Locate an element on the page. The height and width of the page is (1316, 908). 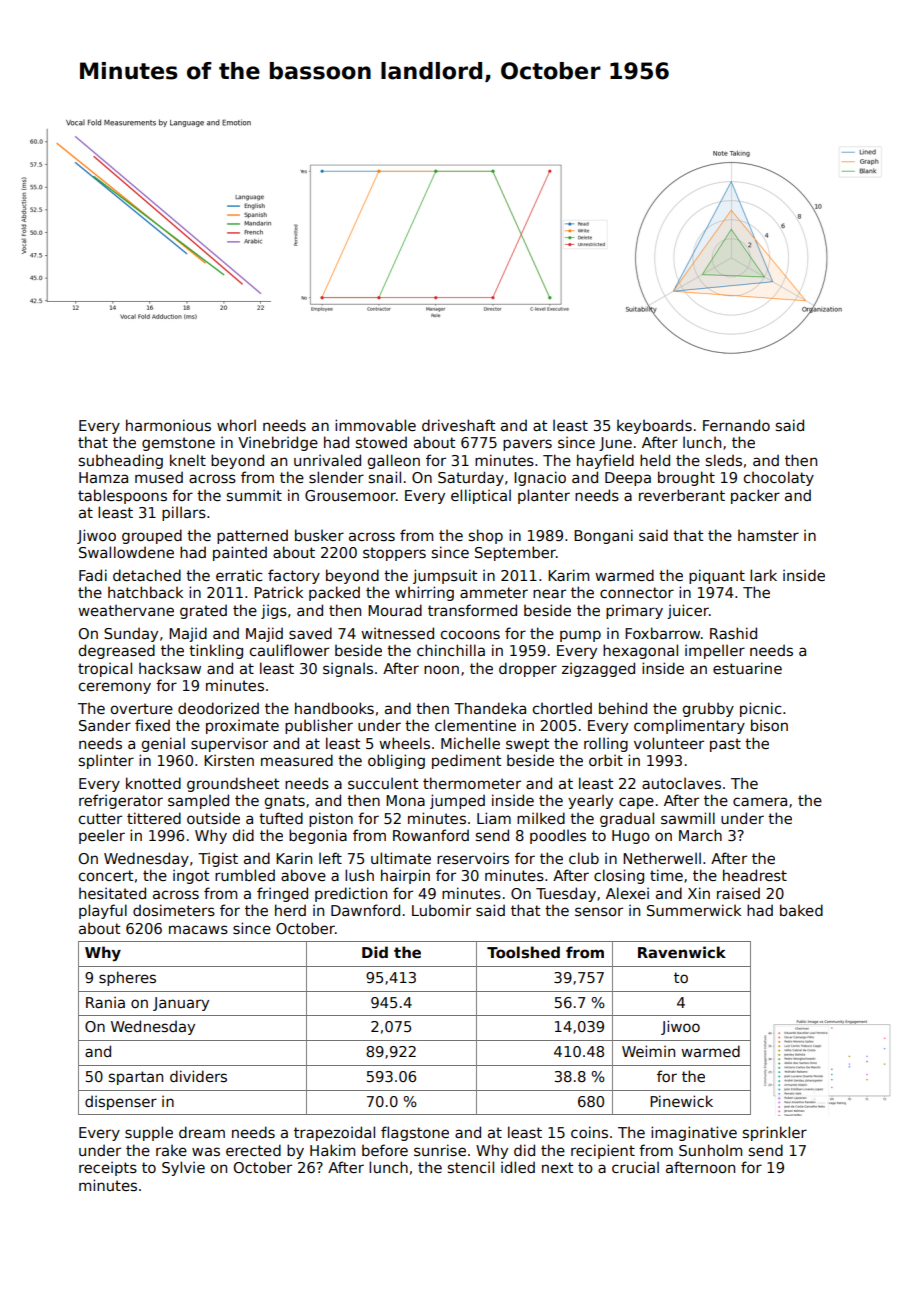
autoclaves is located at coordinates (681, 783).
